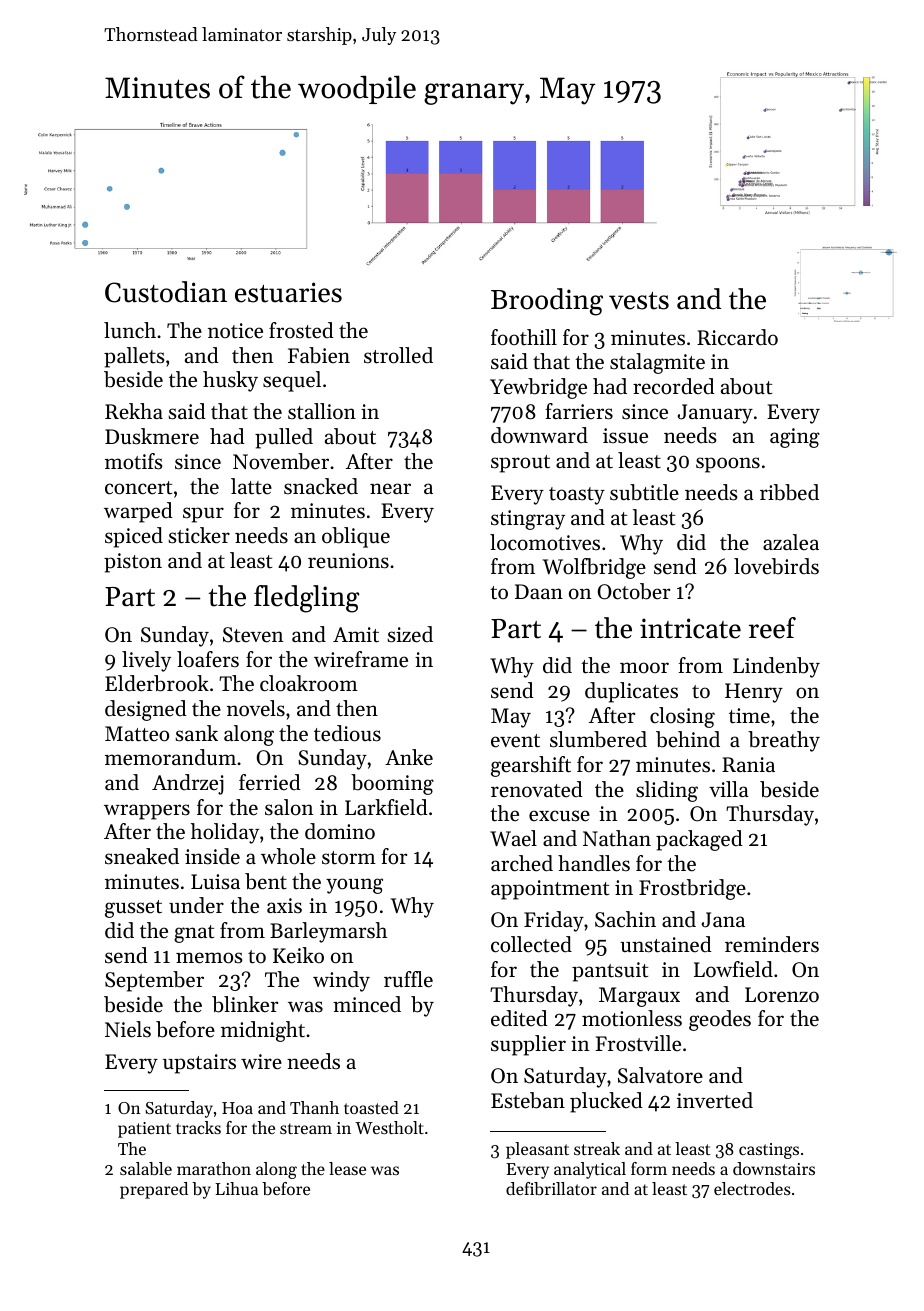 This screenshot has width=924, height=1311. Describe the element at coordinates (606, 1102) in the screenshot. I see `plucked` at that location.
